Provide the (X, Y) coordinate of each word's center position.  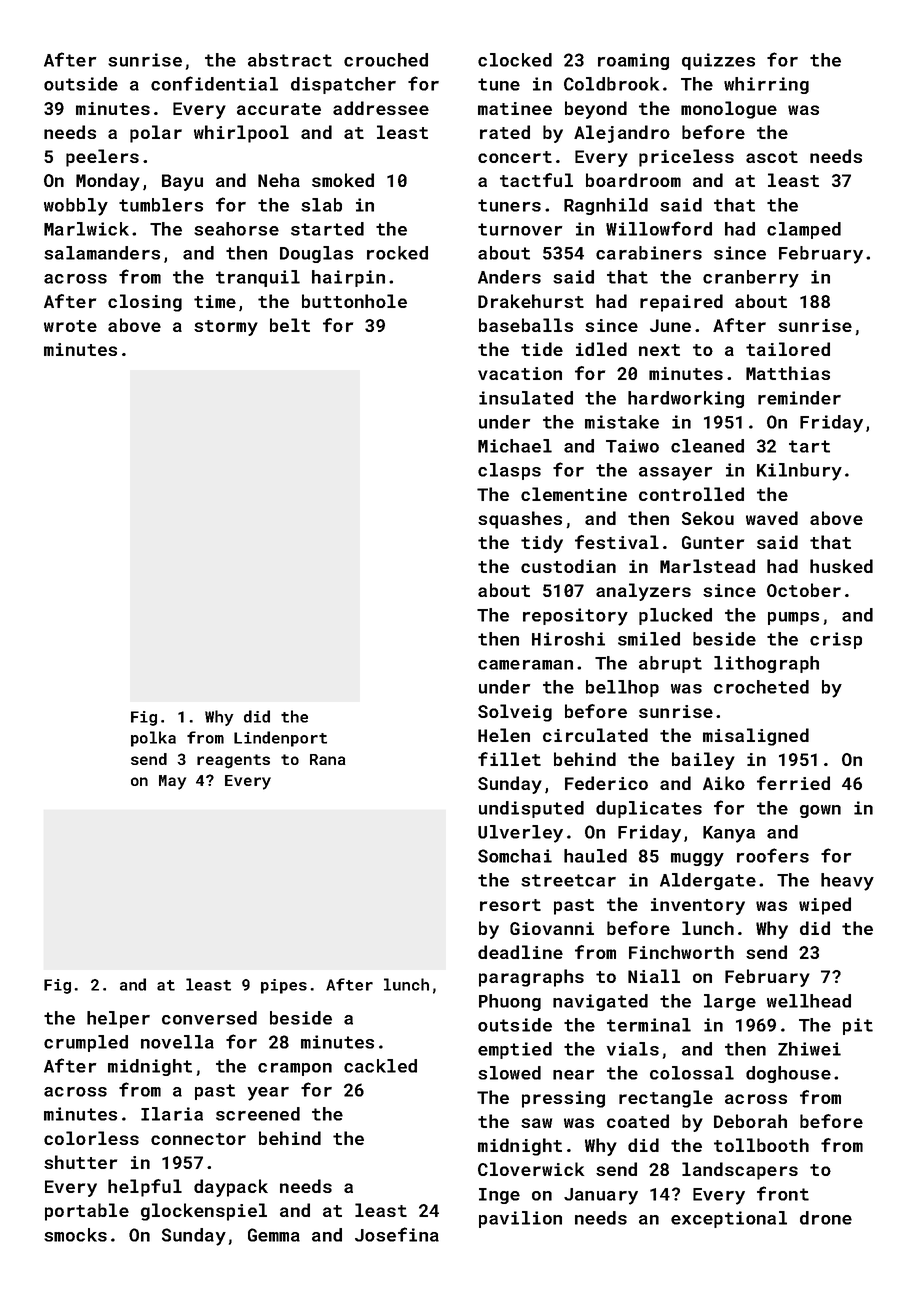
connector (198, 1139)
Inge (499, 1196)
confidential (214, 83)
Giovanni (552, 928)
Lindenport (280, 739)
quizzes (718, 61)
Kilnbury (799, 472)
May (172, 782)
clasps (509, 471)
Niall (654, 976)
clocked (515, 60)
